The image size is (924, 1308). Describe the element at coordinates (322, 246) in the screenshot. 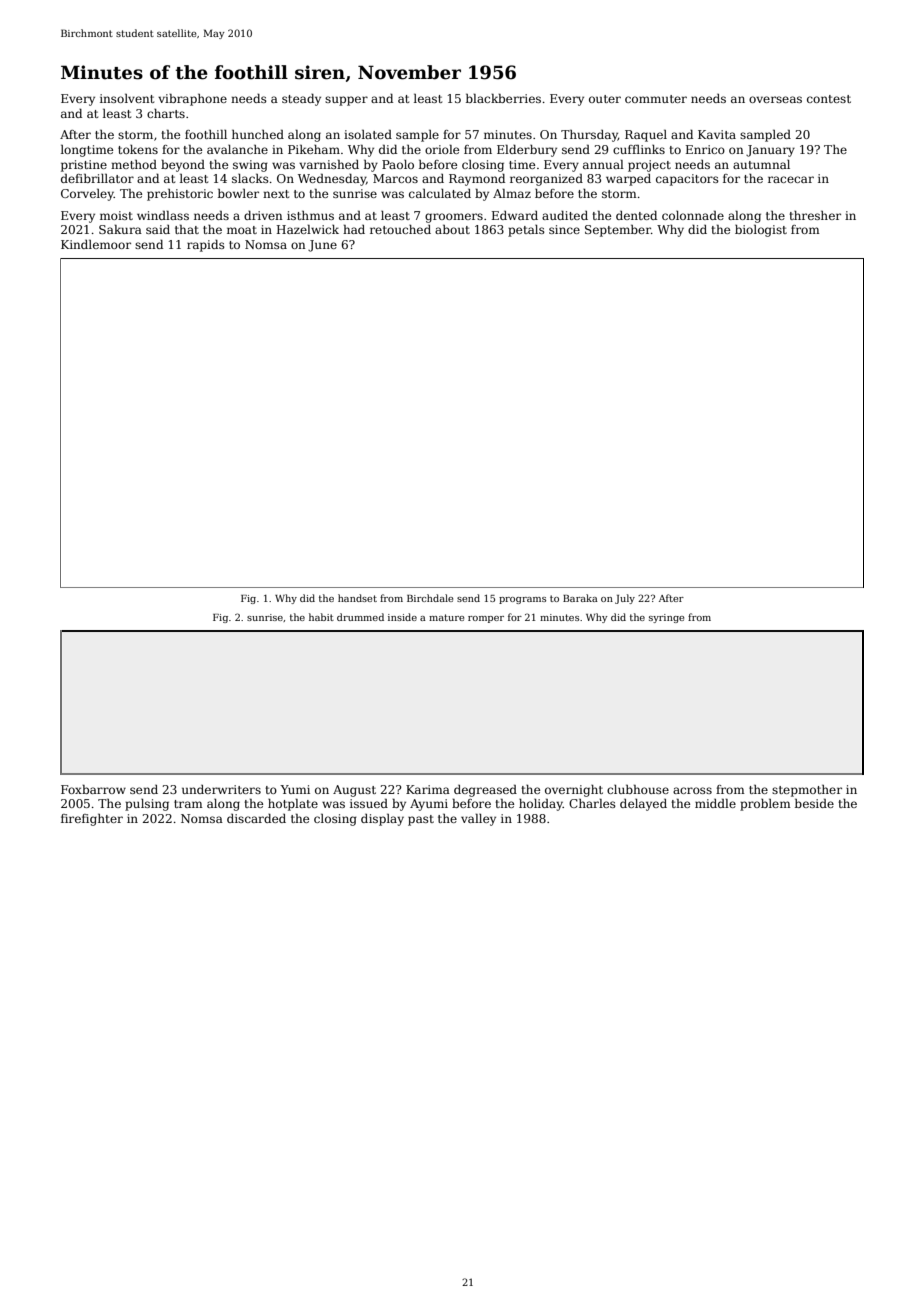

I see `June` at that location.
